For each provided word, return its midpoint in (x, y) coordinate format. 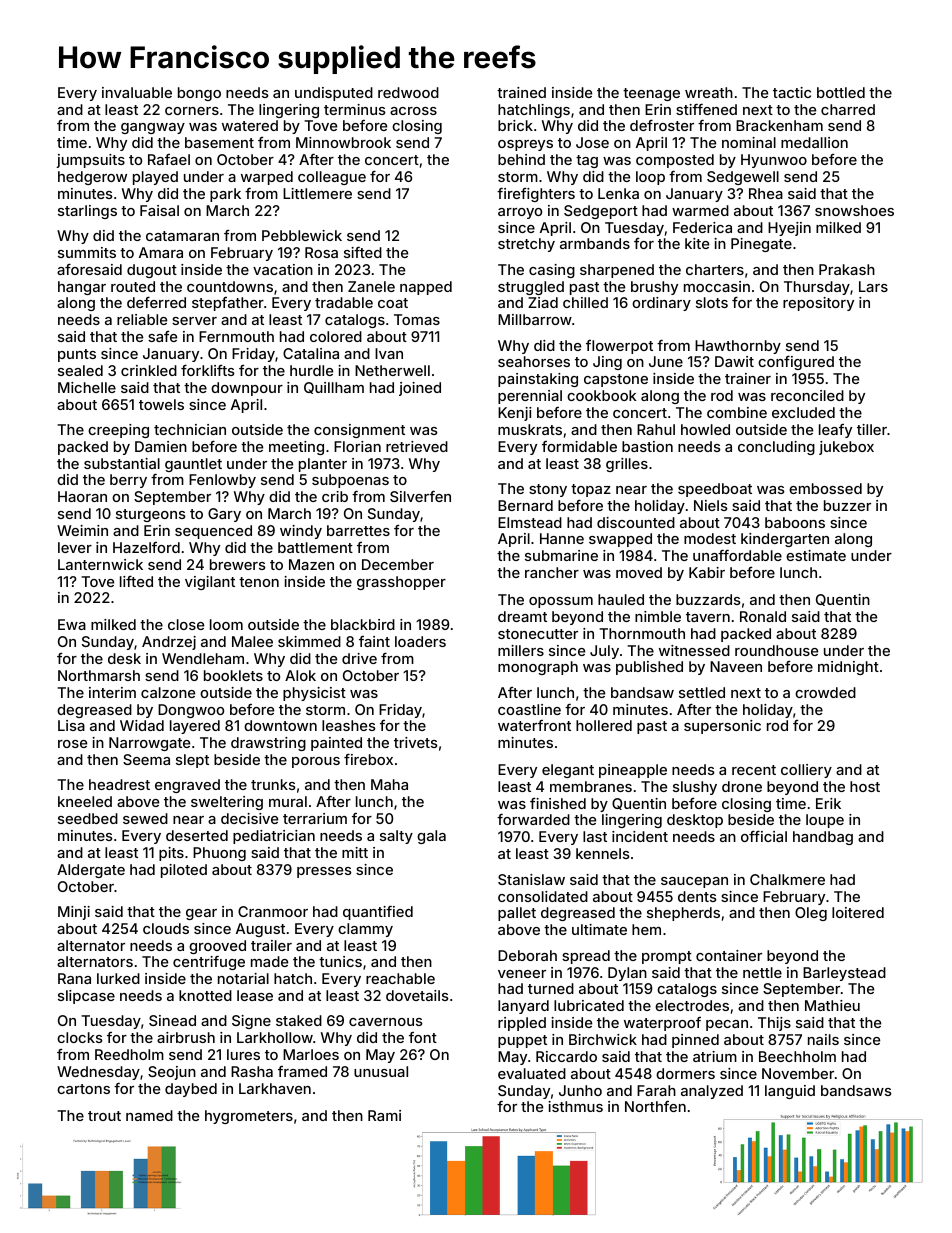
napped (426, 288)
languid (790, 1092)
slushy (695, 788)
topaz (591, 490)
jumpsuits (90, 161)
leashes (349, 725)
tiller (872, 429)
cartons (83, 1089)
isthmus (575, 1106)
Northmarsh (99, 675)
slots (712, 302)
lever (75, 547)
